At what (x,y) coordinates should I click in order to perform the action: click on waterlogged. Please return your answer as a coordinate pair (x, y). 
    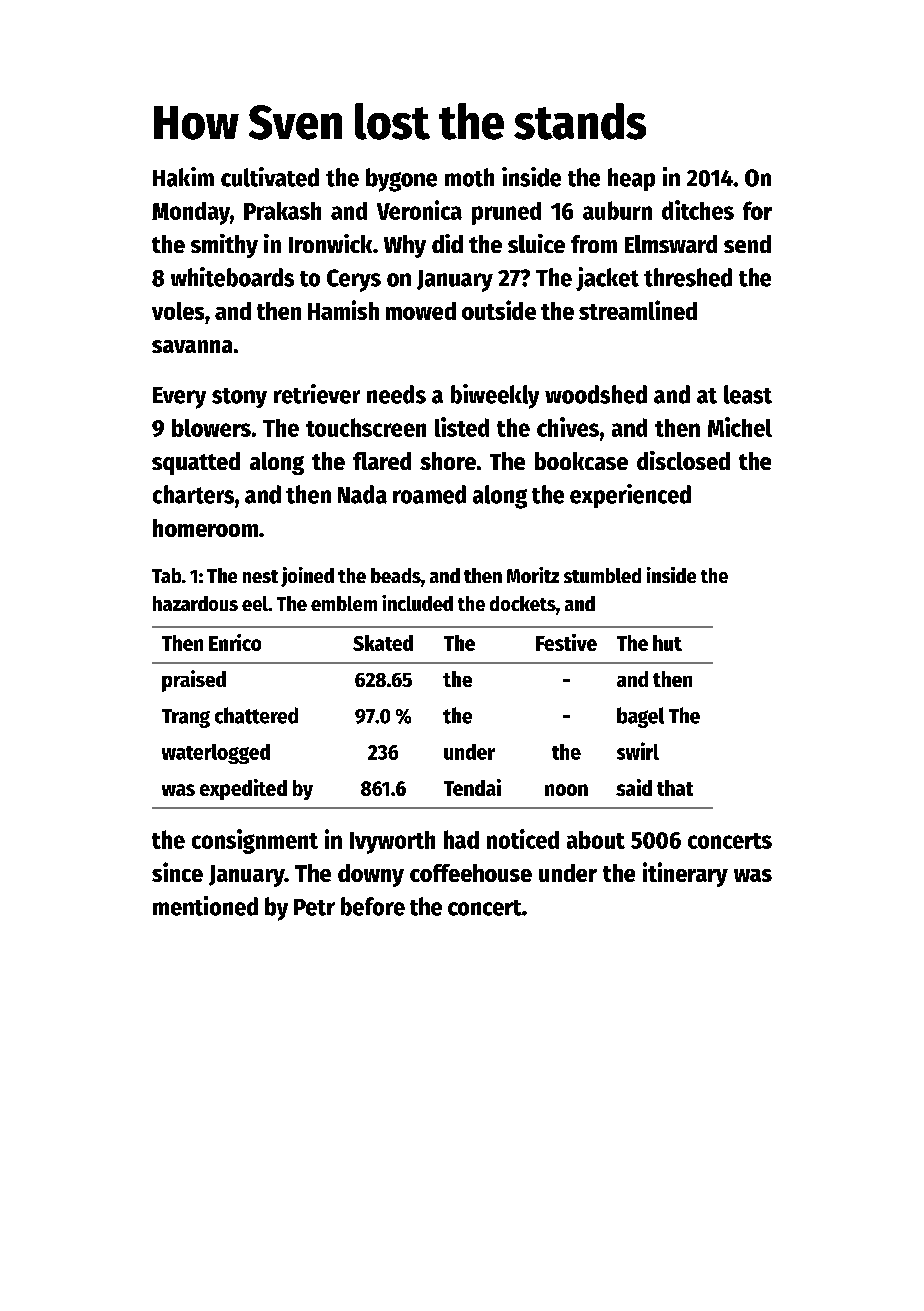
    Looking at the image, I should click on (216, 754).
